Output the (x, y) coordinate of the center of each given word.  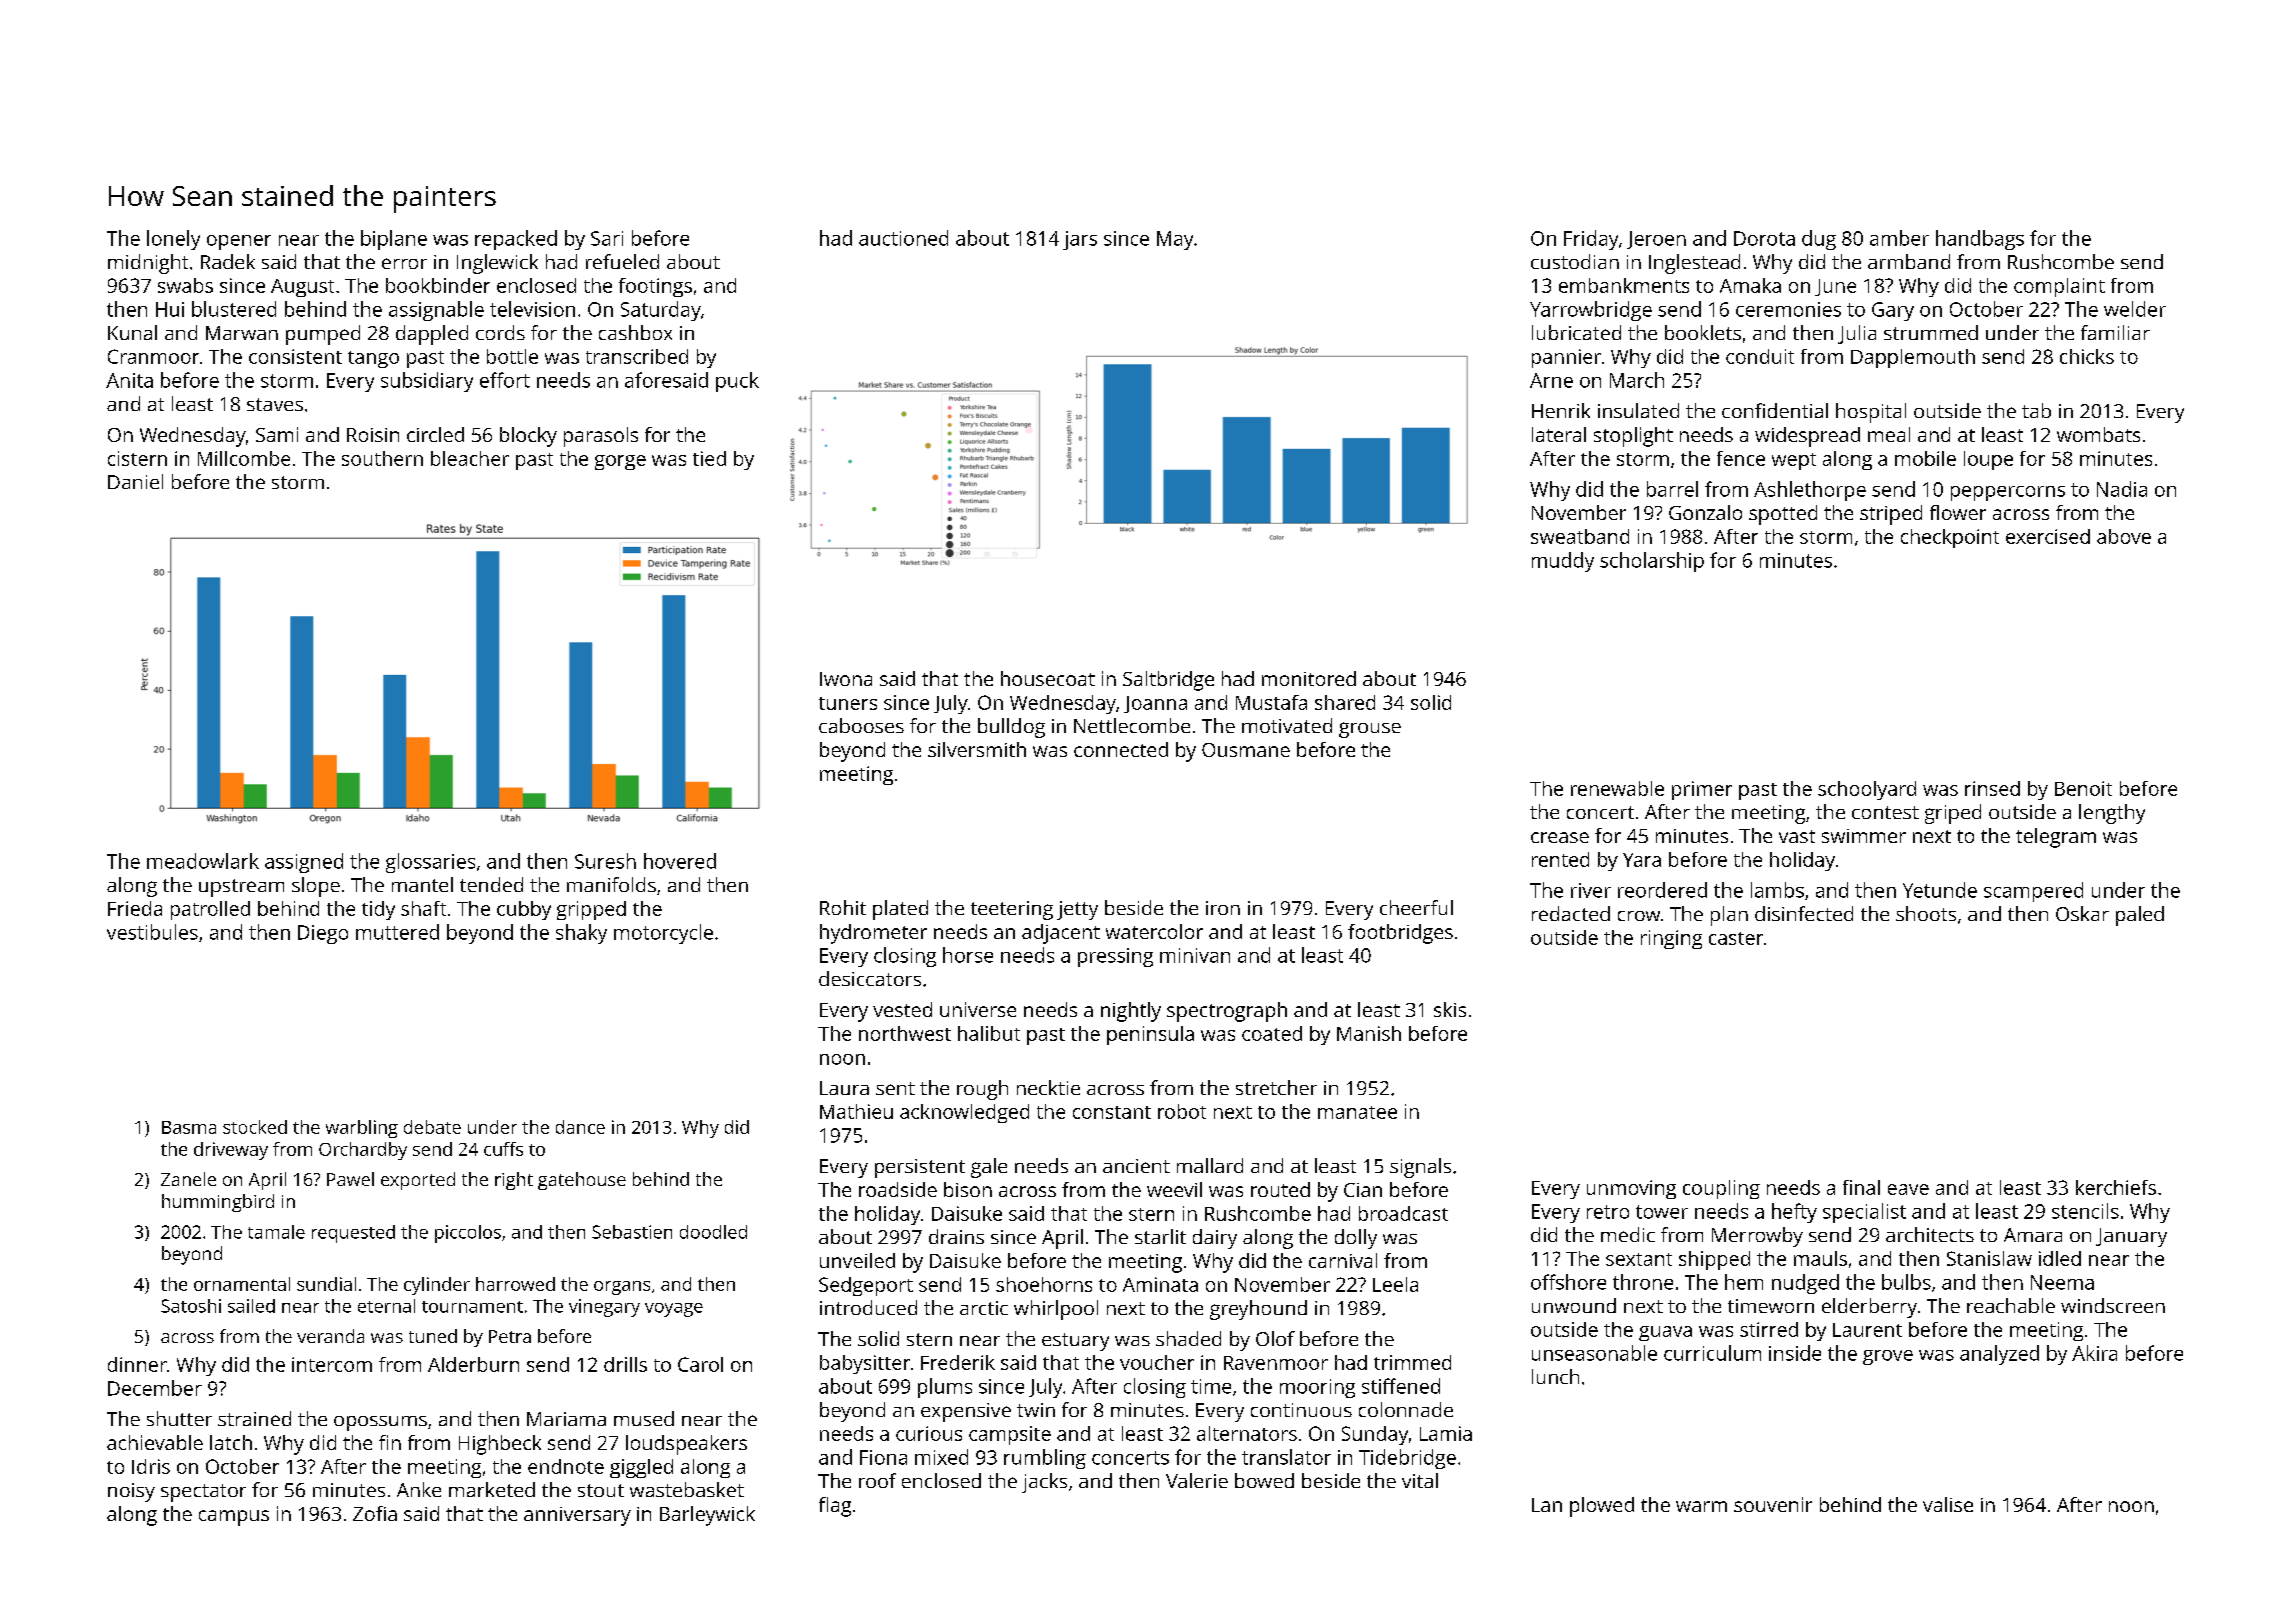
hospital (1871, 413)
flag (835, 1507)
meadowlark (203, 861)
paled (2140, 916)
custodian (1575, 261)
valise (1948, 1504)
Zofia (375, 1513)
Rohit (843, 907)
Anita (129, 380)
